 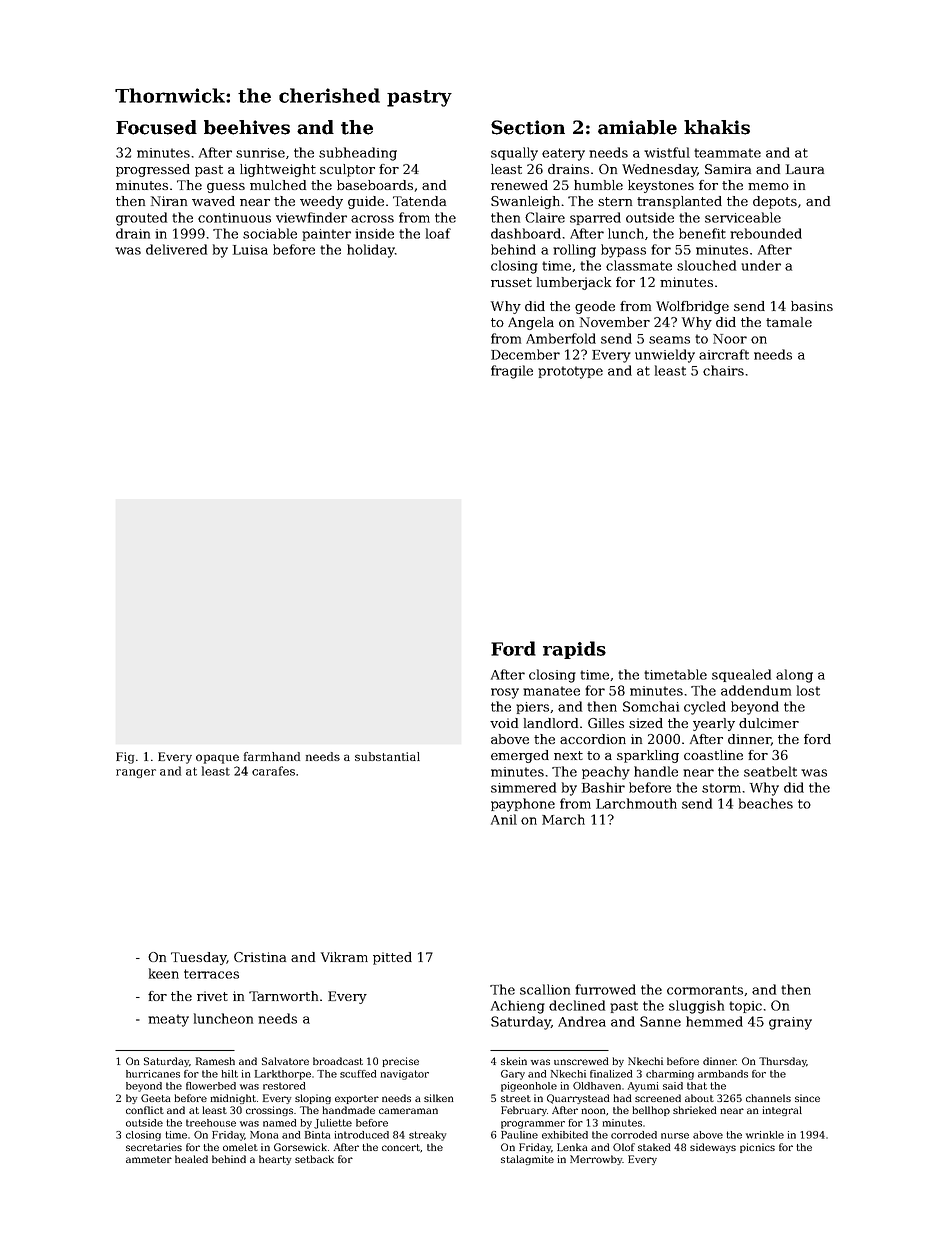 I want to click on delivered, so click(x=176, y=249).
